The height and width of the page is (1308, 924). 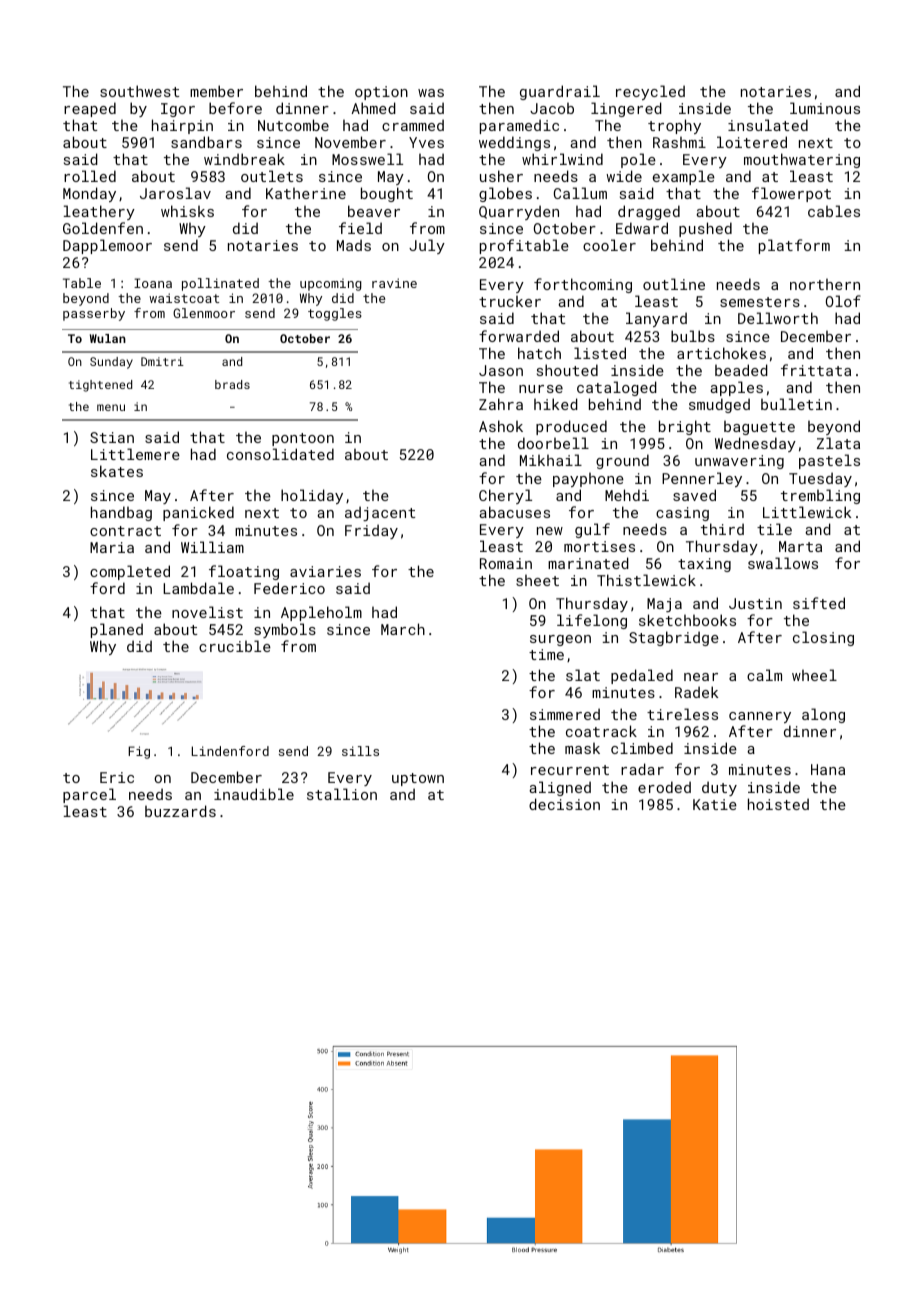 I want to click on menu, so click(x=111, y=407).
